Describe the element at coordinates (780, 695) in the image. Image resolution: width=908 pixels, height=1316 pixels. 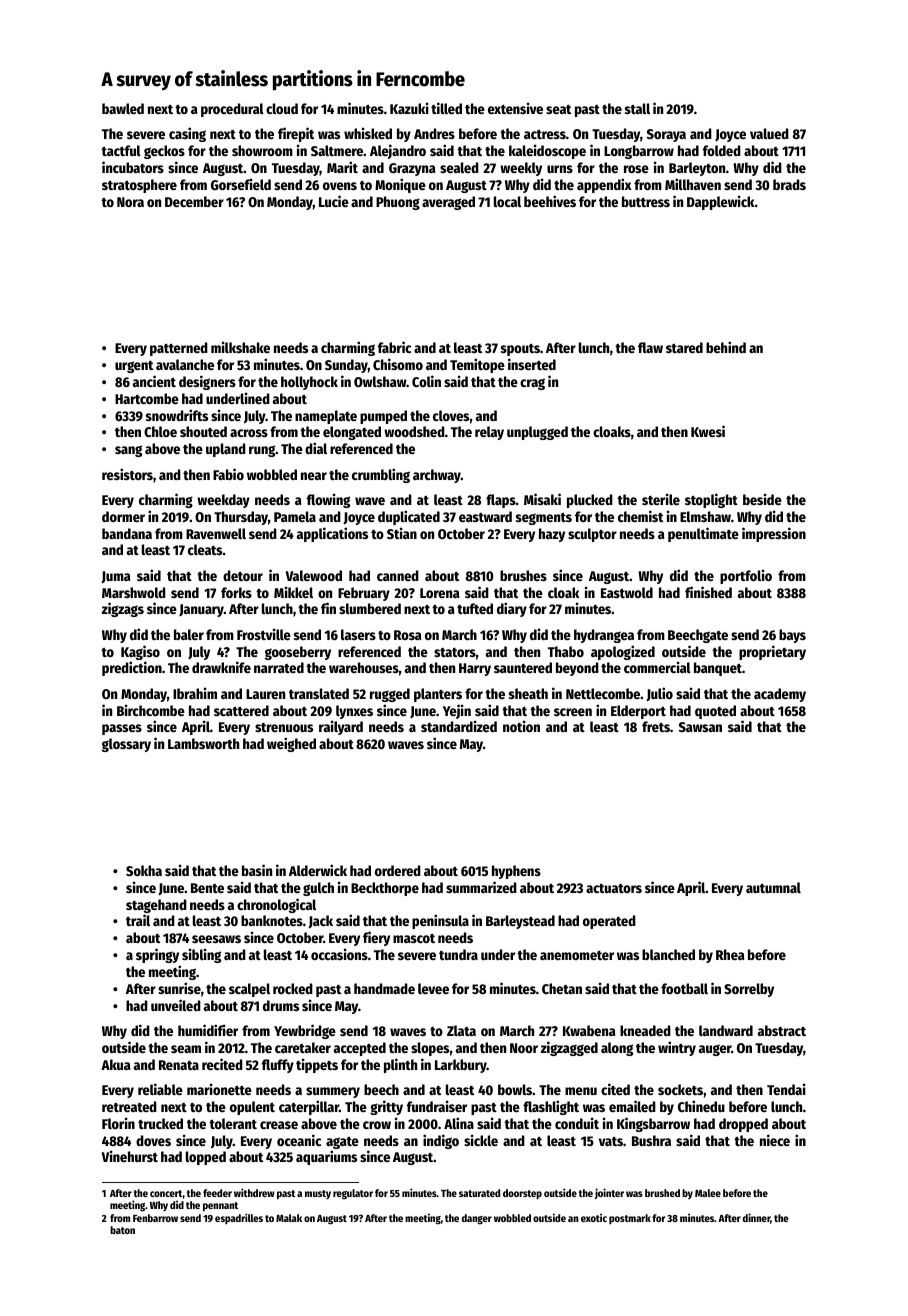
I see `academy` at that location.
